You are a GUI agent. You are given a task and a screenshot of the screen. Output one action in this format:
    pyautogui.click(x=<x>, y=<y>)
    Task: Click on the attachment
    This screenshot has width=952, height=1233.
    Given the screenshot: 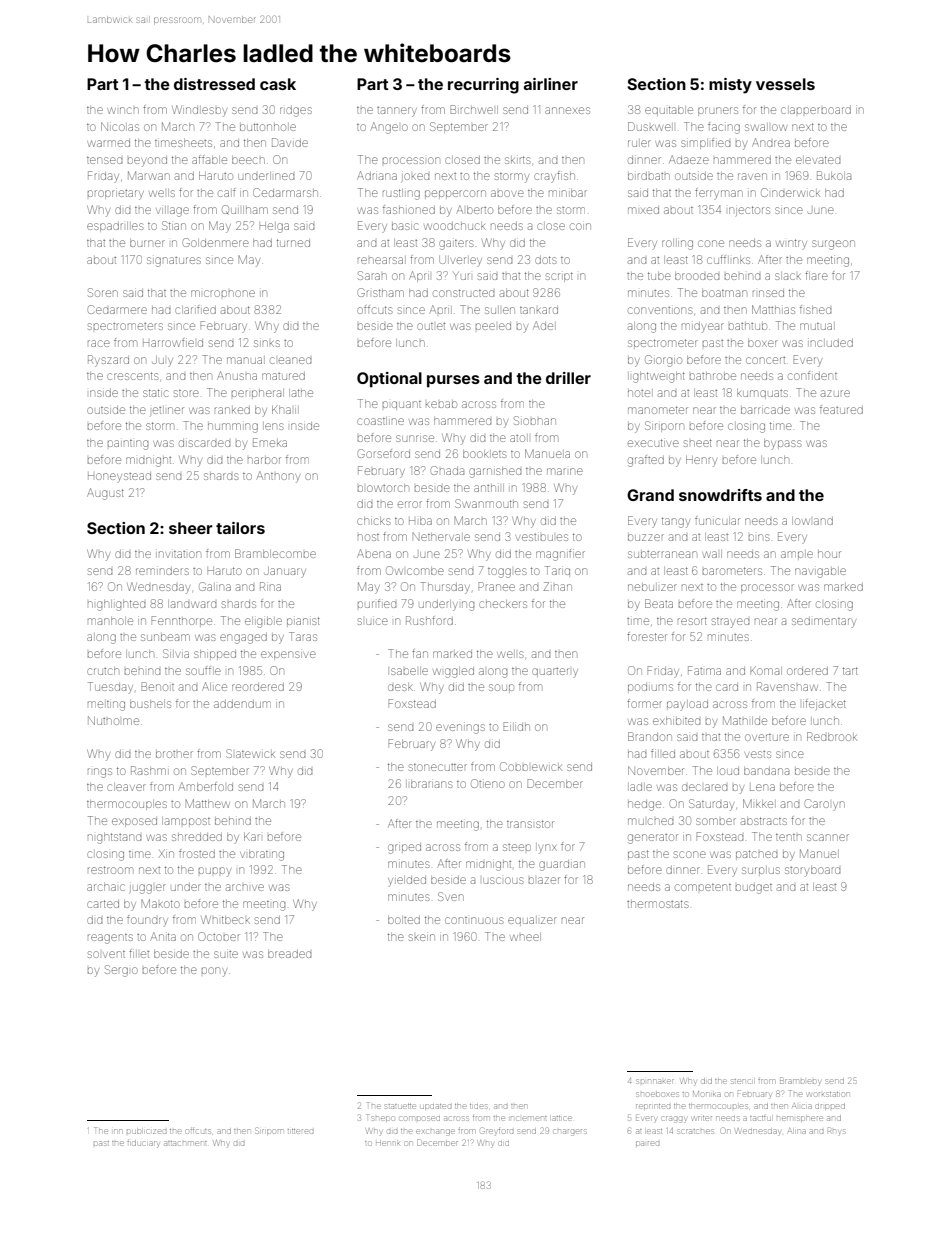 What is the action you would take?
    pyautogui.click(x=185, y=1143)
